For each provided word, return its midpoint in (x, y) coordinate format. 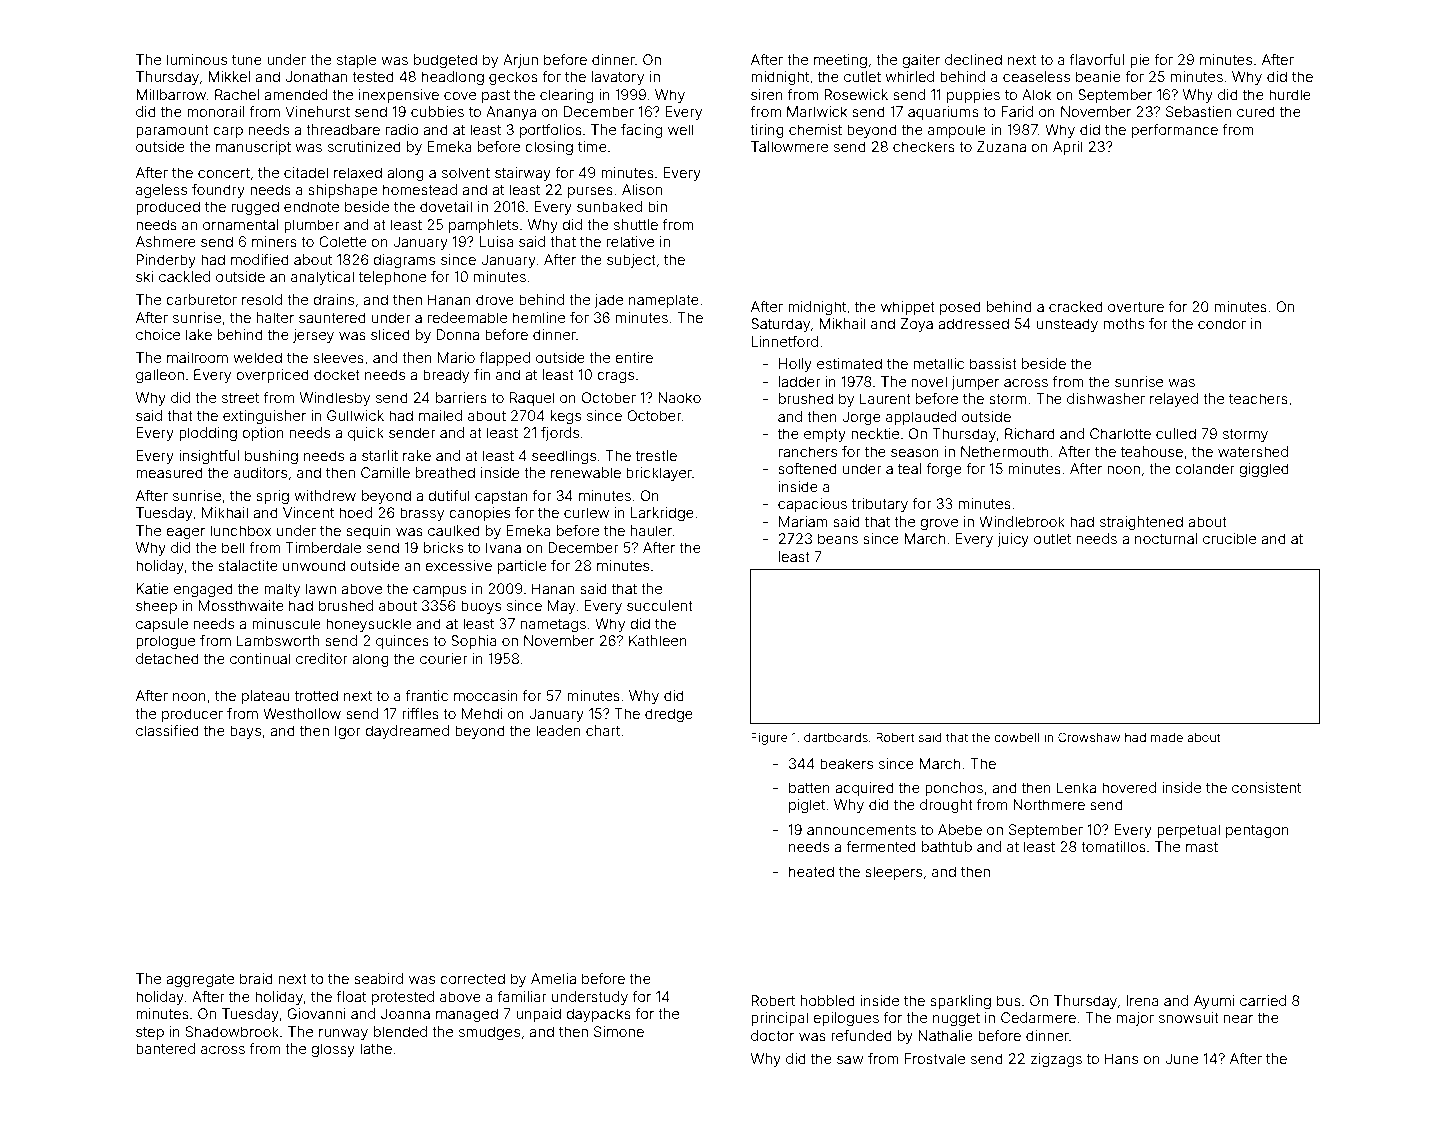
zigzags (1056, 1060)
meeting (840, 61)
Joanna (405, 1013)
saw (850, 1060)
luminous (197, 59)
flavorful (1097, 59)
